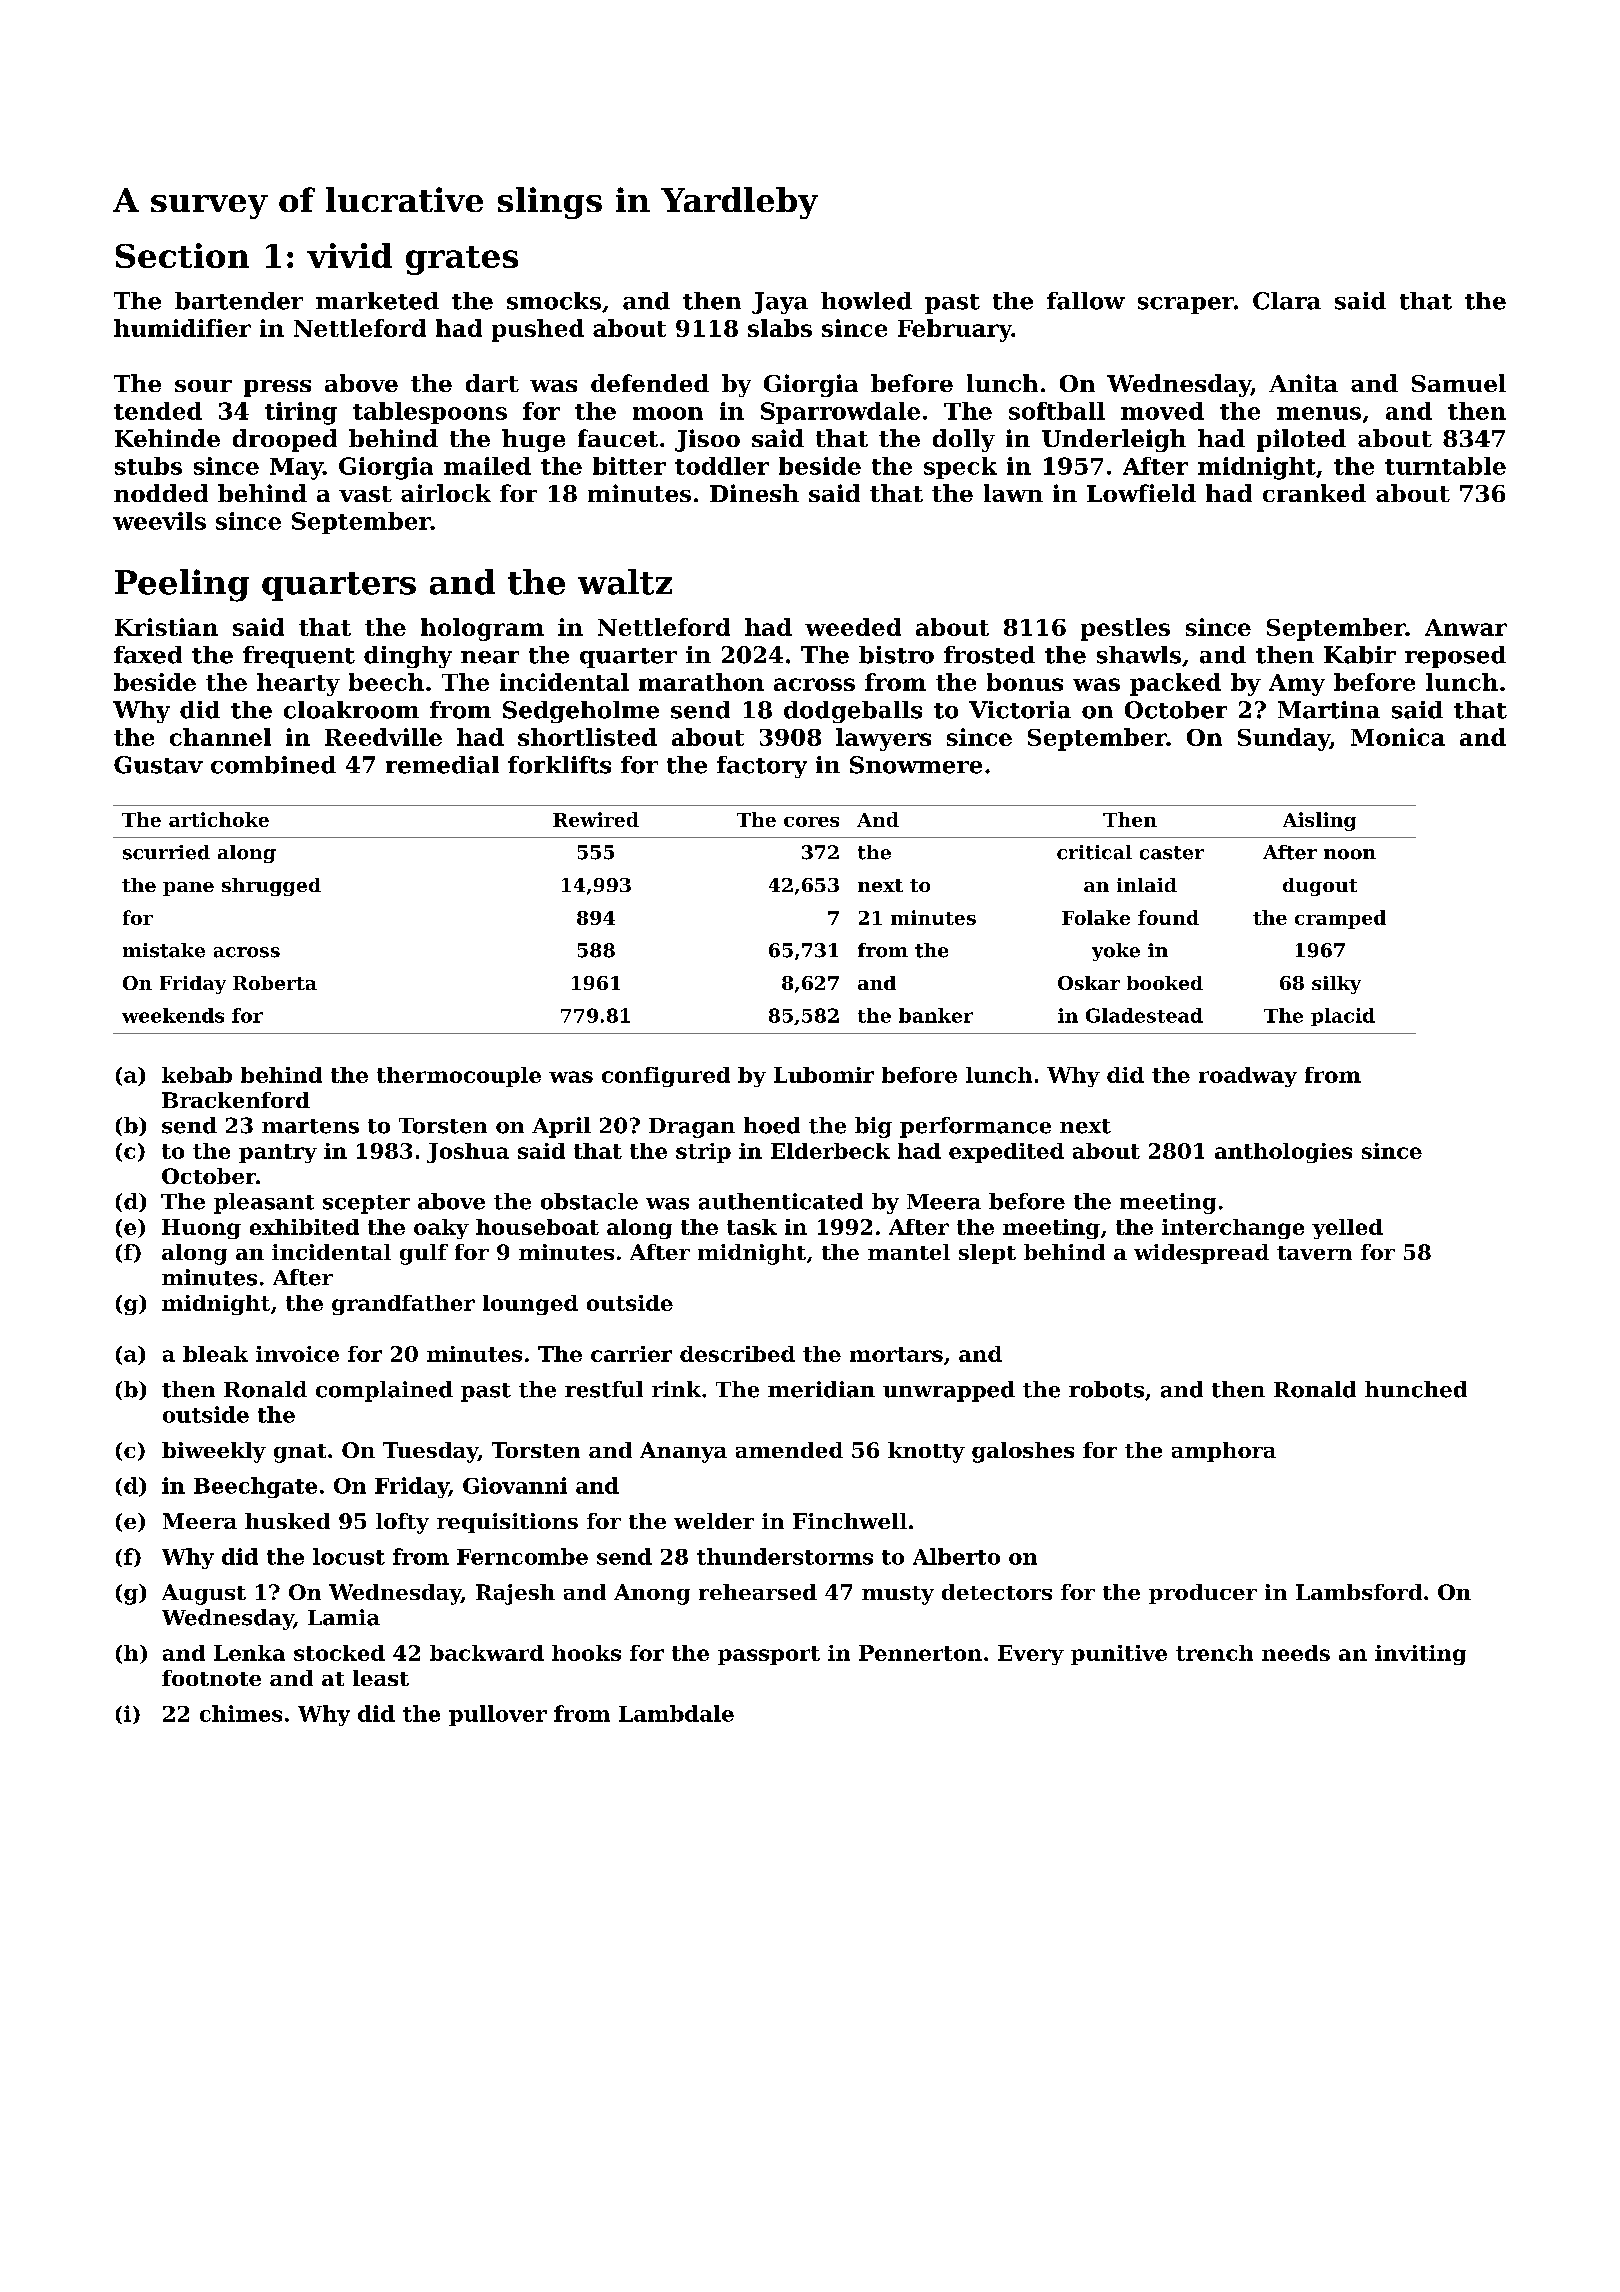 Image resolution: width=1620 pixels, height=2292 pixels. I want to click on carrier, so click(631, 1354).
